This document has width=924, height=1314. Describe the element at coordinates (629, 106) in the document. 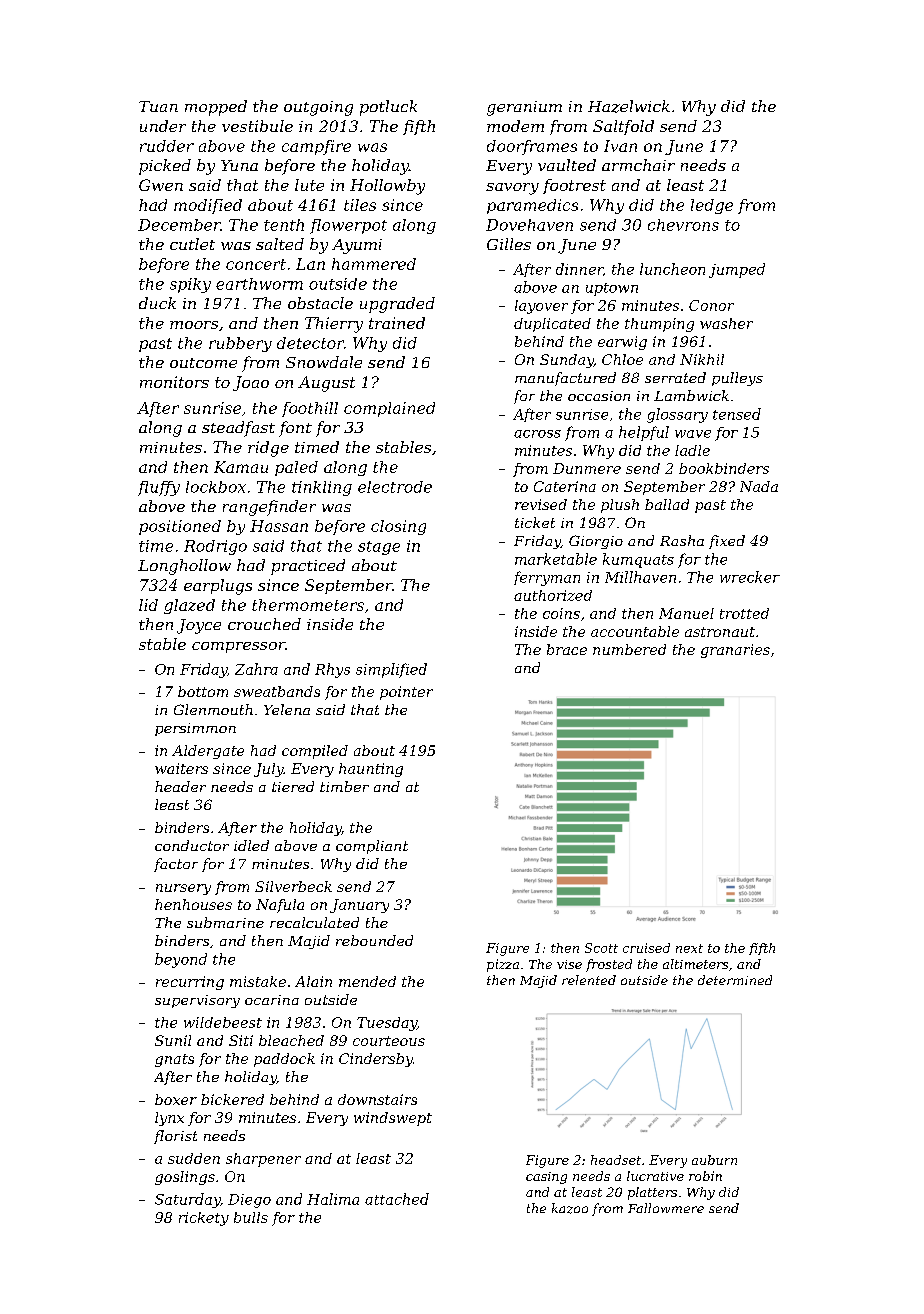

I see `Hazelwick` at that location.
